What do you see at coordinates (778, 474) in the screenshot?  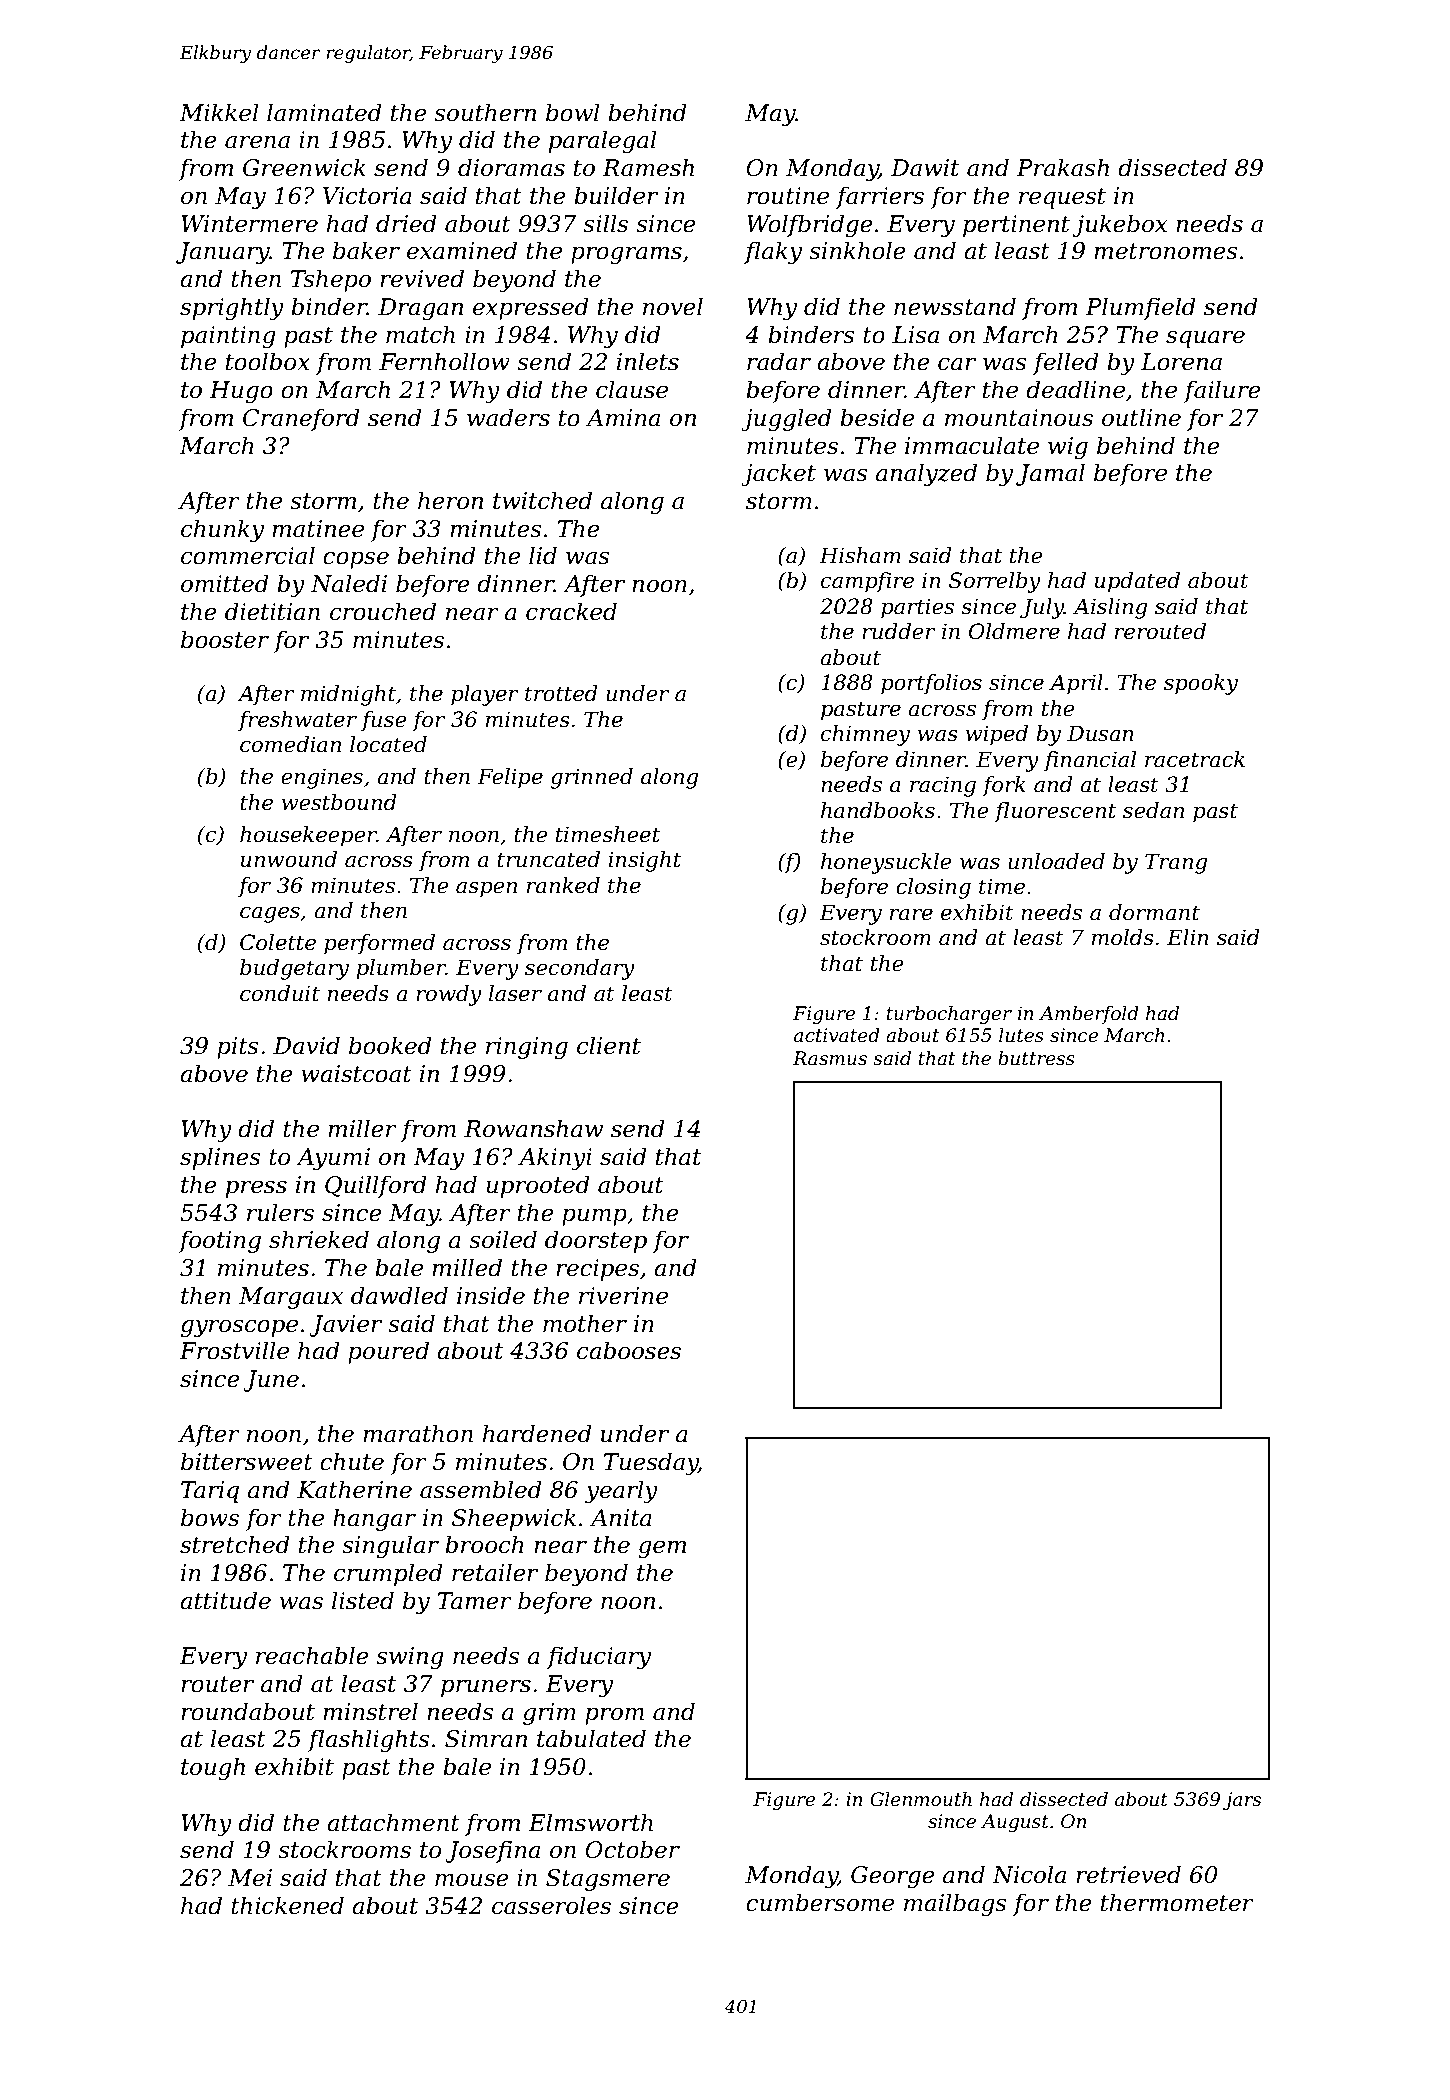 I see `jacket` at bounding box center [778, 474].
